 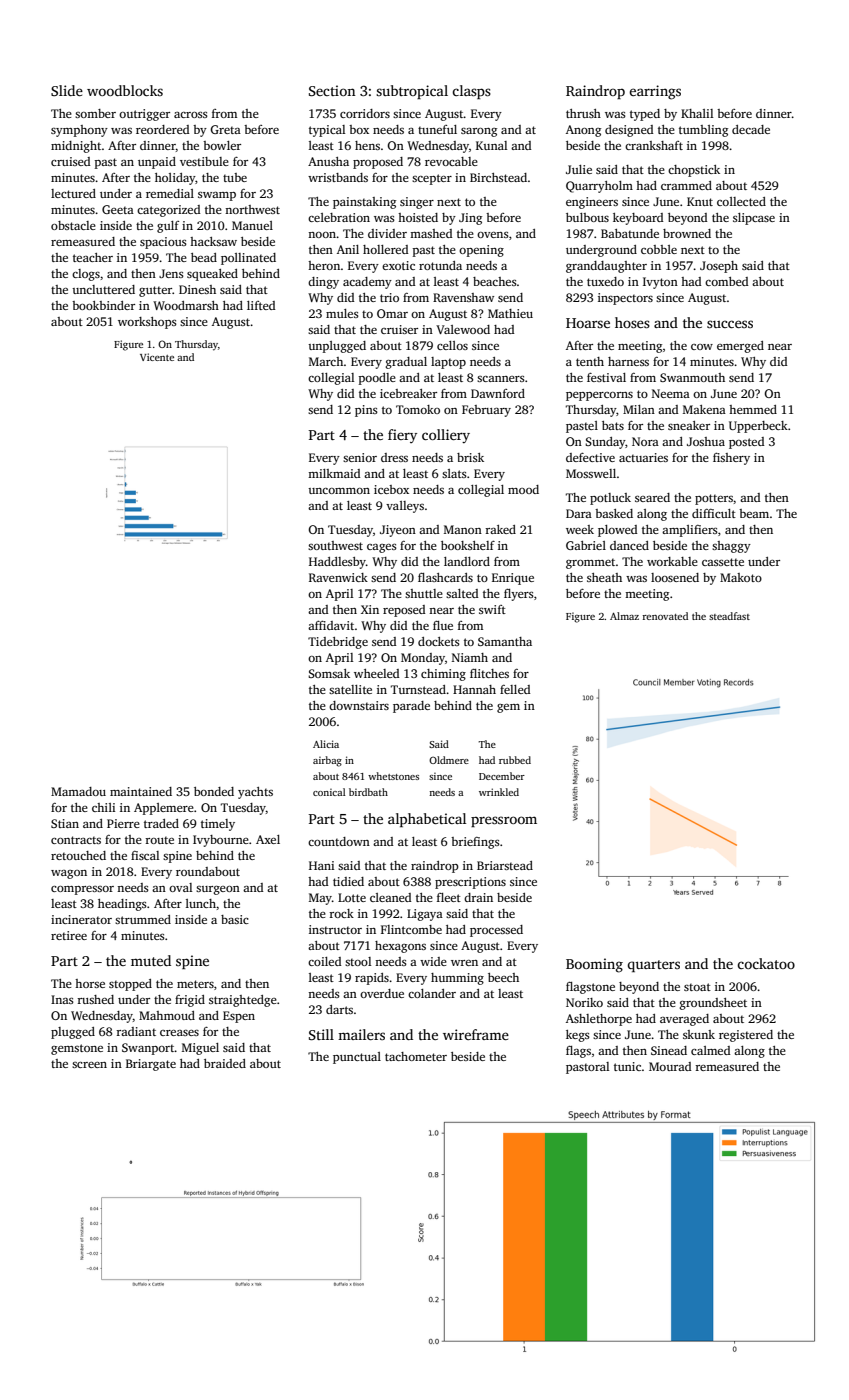 I want to click on trio, so click(x=389, y=297).
